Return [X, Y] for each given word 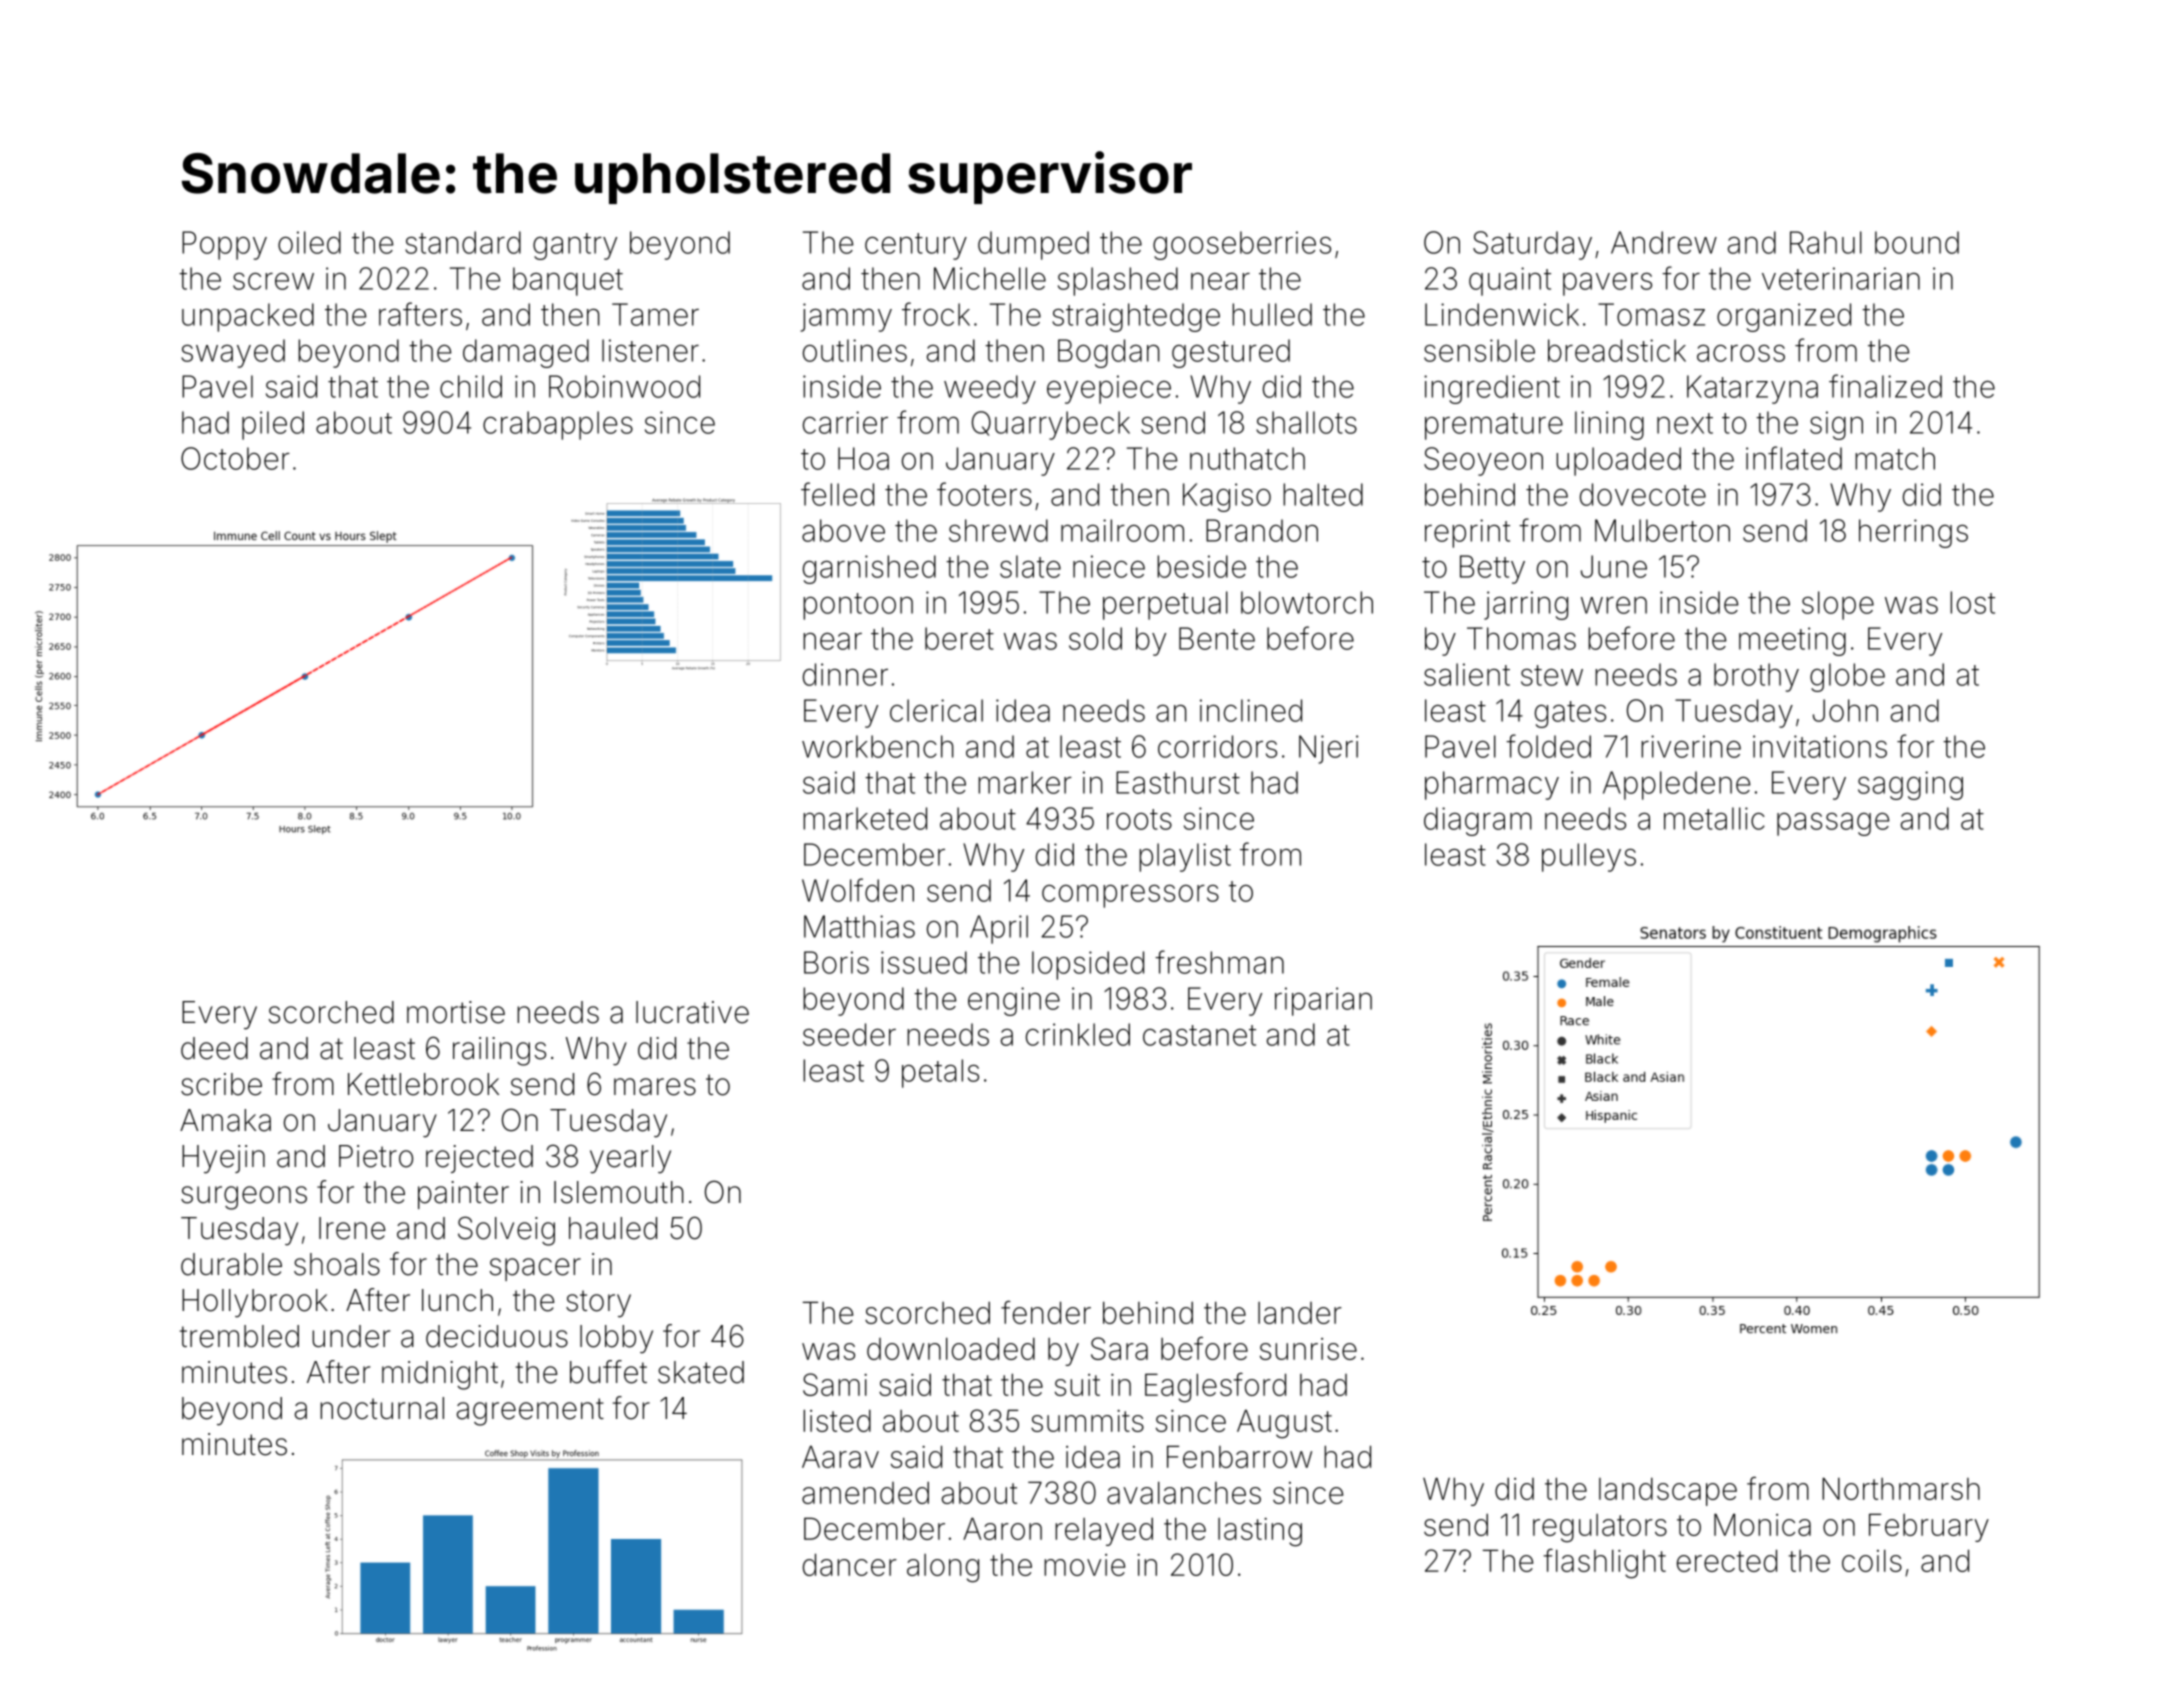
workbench [878, 746]
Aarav [840, 1456]
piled [273, 425]
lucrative [692, 1012]
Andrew [1664, 242]
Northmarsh [1901, 1488]
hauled [613, 1228]
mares [655, 1087]
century [916, 246]
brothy [1756, 677]
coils [1872, 1560]
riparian [1323, 1001]
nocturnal [382, 1408]
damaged [526, 353]
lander [1300, 1313]
